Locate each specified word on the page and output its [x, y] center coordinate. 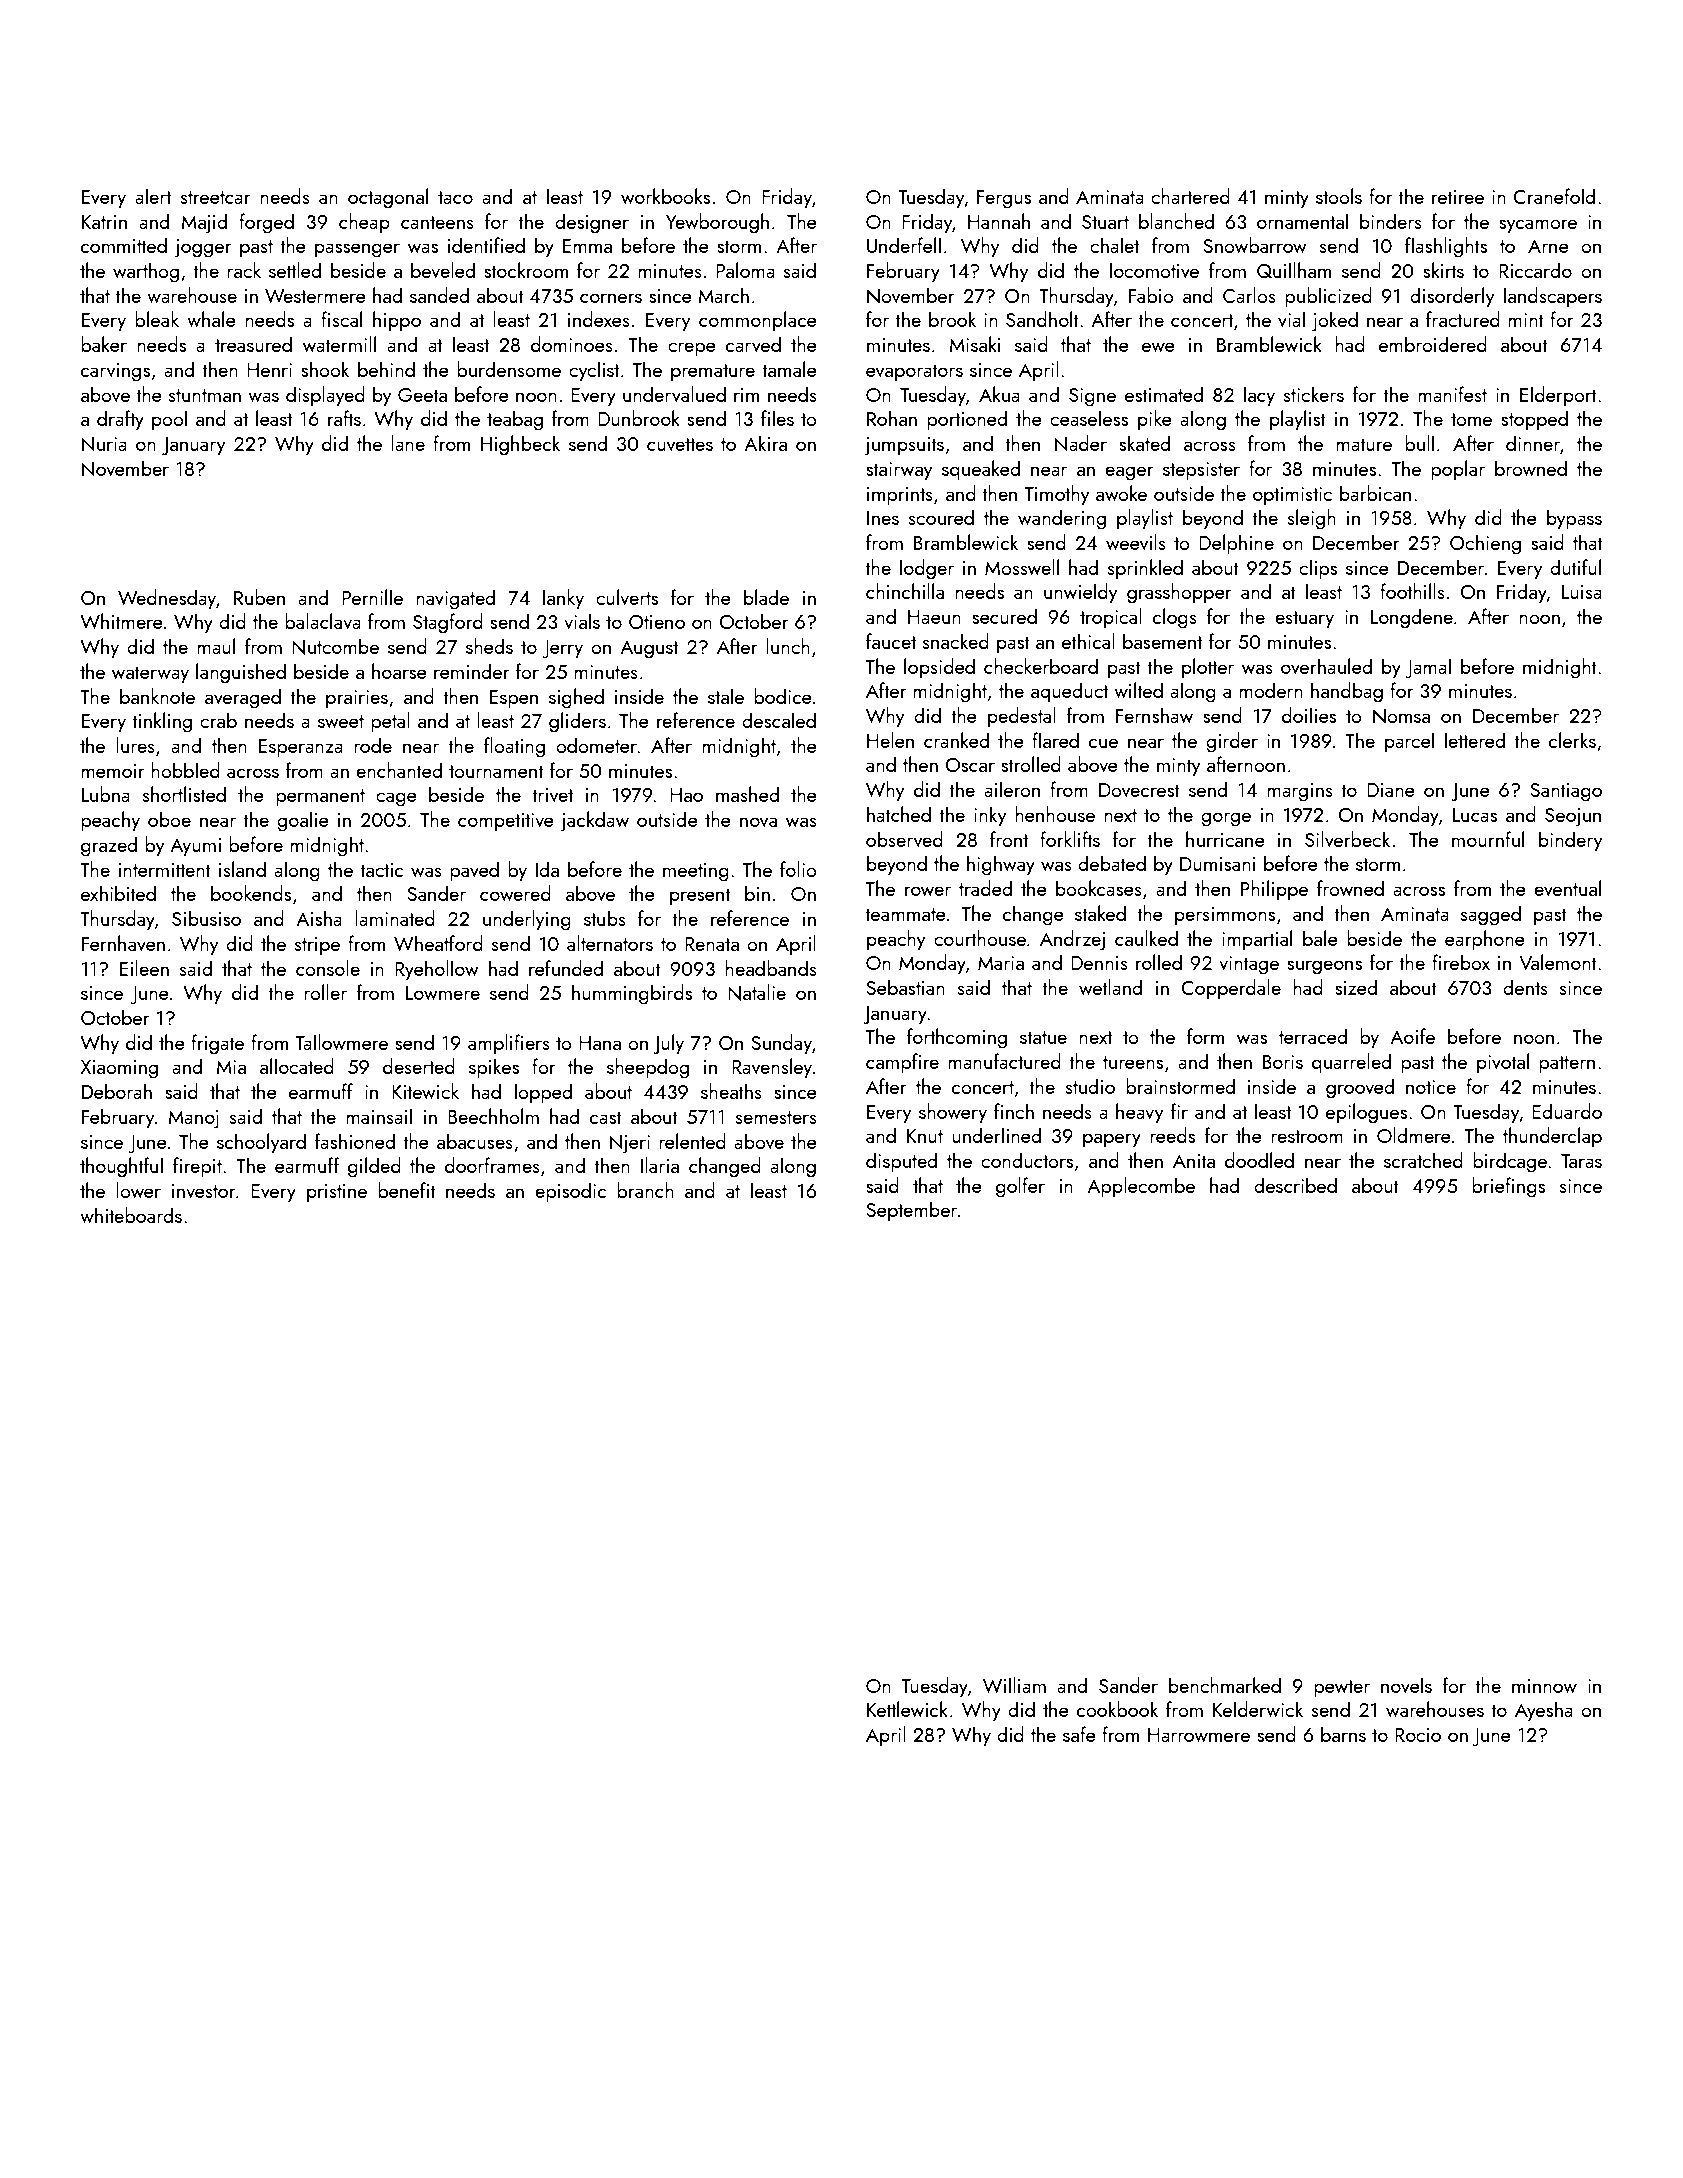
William [1014, 1685]
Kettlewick [907, 1709]
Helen [890, 740]
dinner [1533, 443]
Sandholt [1042, 319]
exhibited [118, 893]
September [911, 1211]
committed [124, 245]
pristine [337, 1193]
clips [1318, 569]
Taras [1581, 1161]
